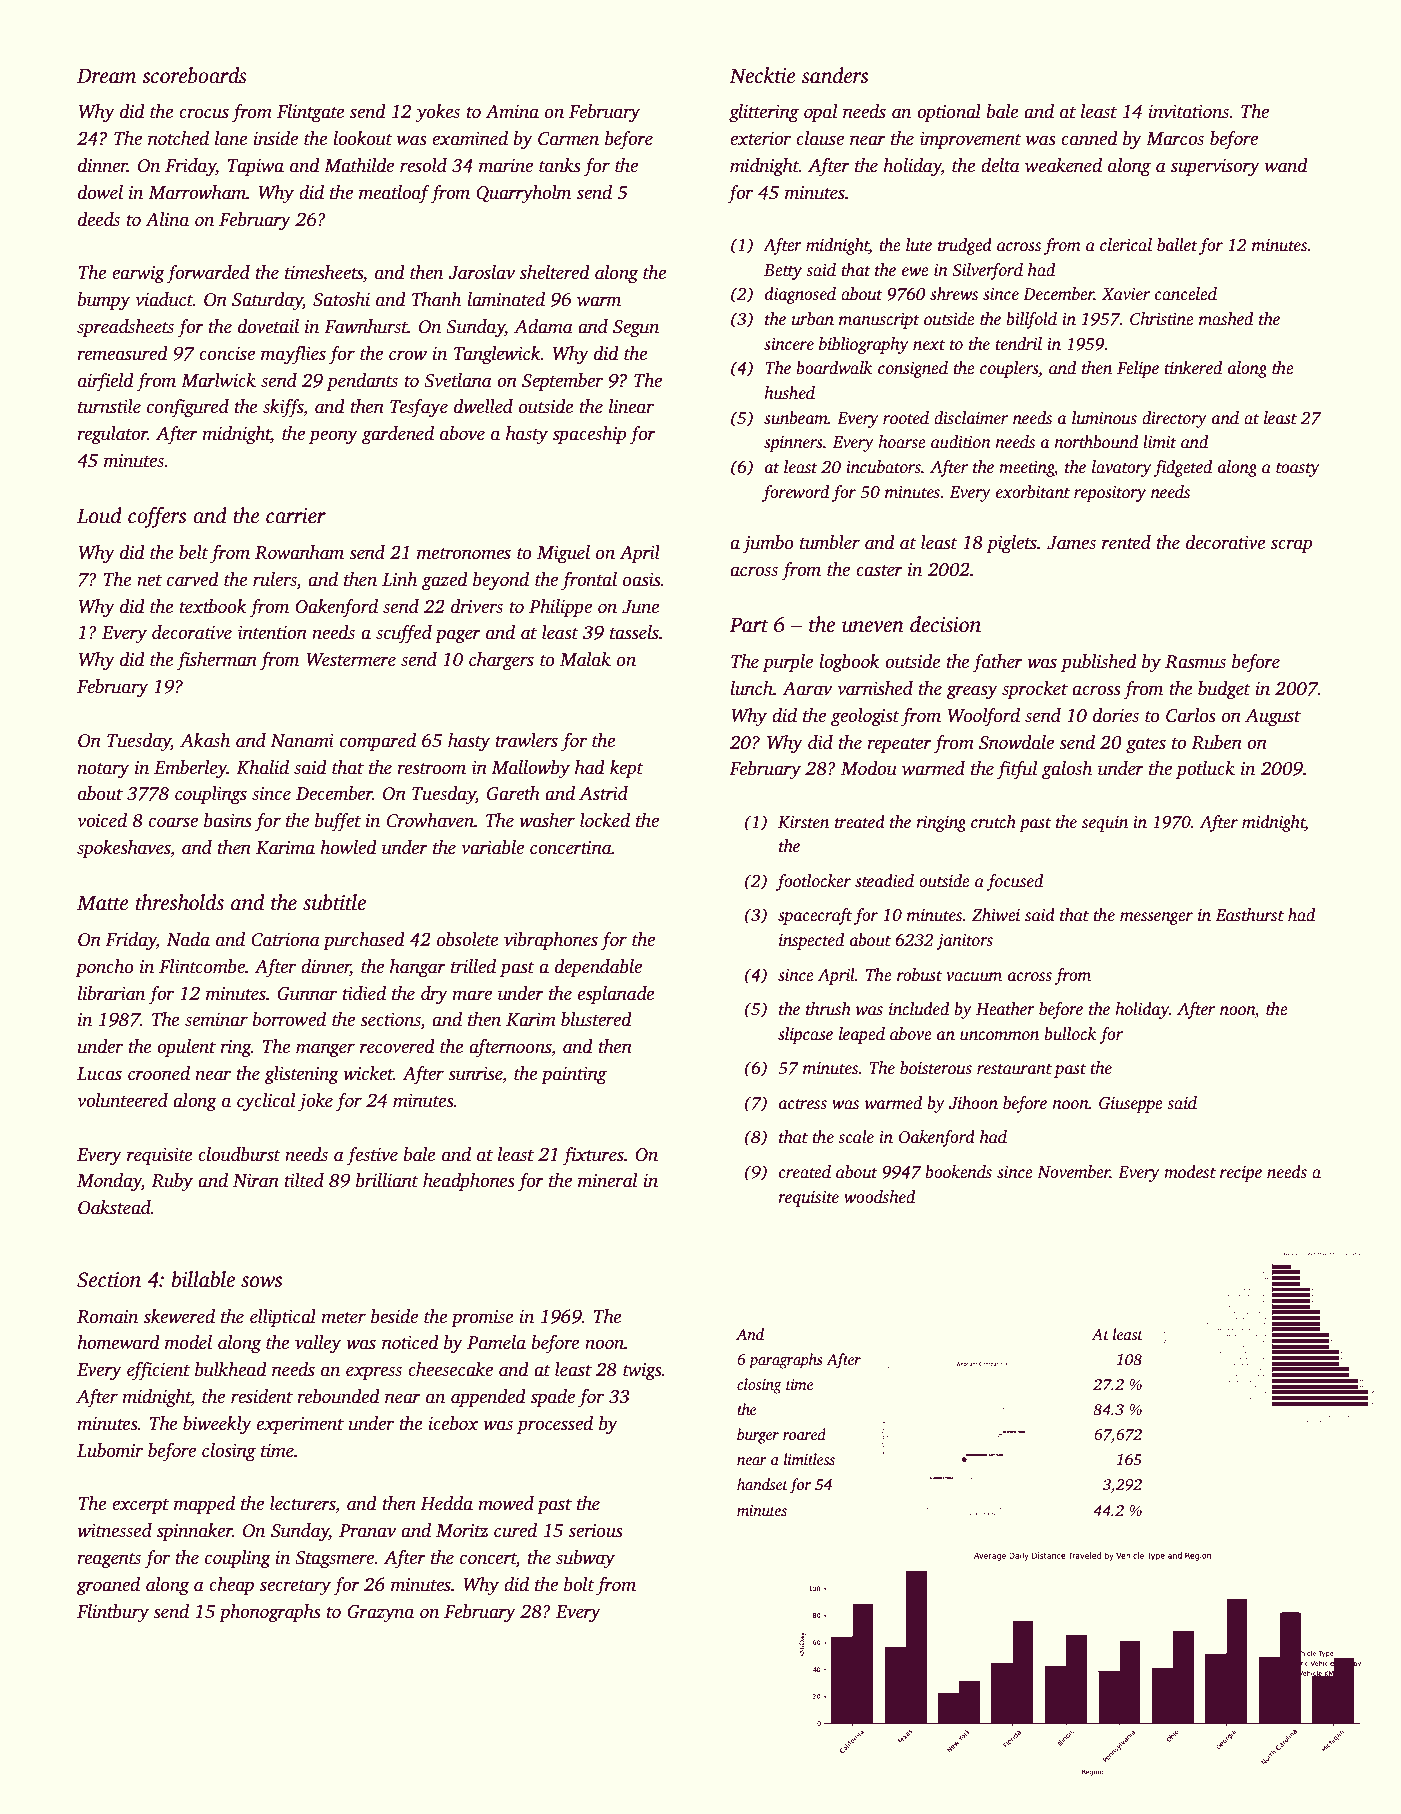 The width and height of the document is (1401, 1814). Describe the element at coordinates (1241, 1174) in the document. I see `recipe` at that location.
